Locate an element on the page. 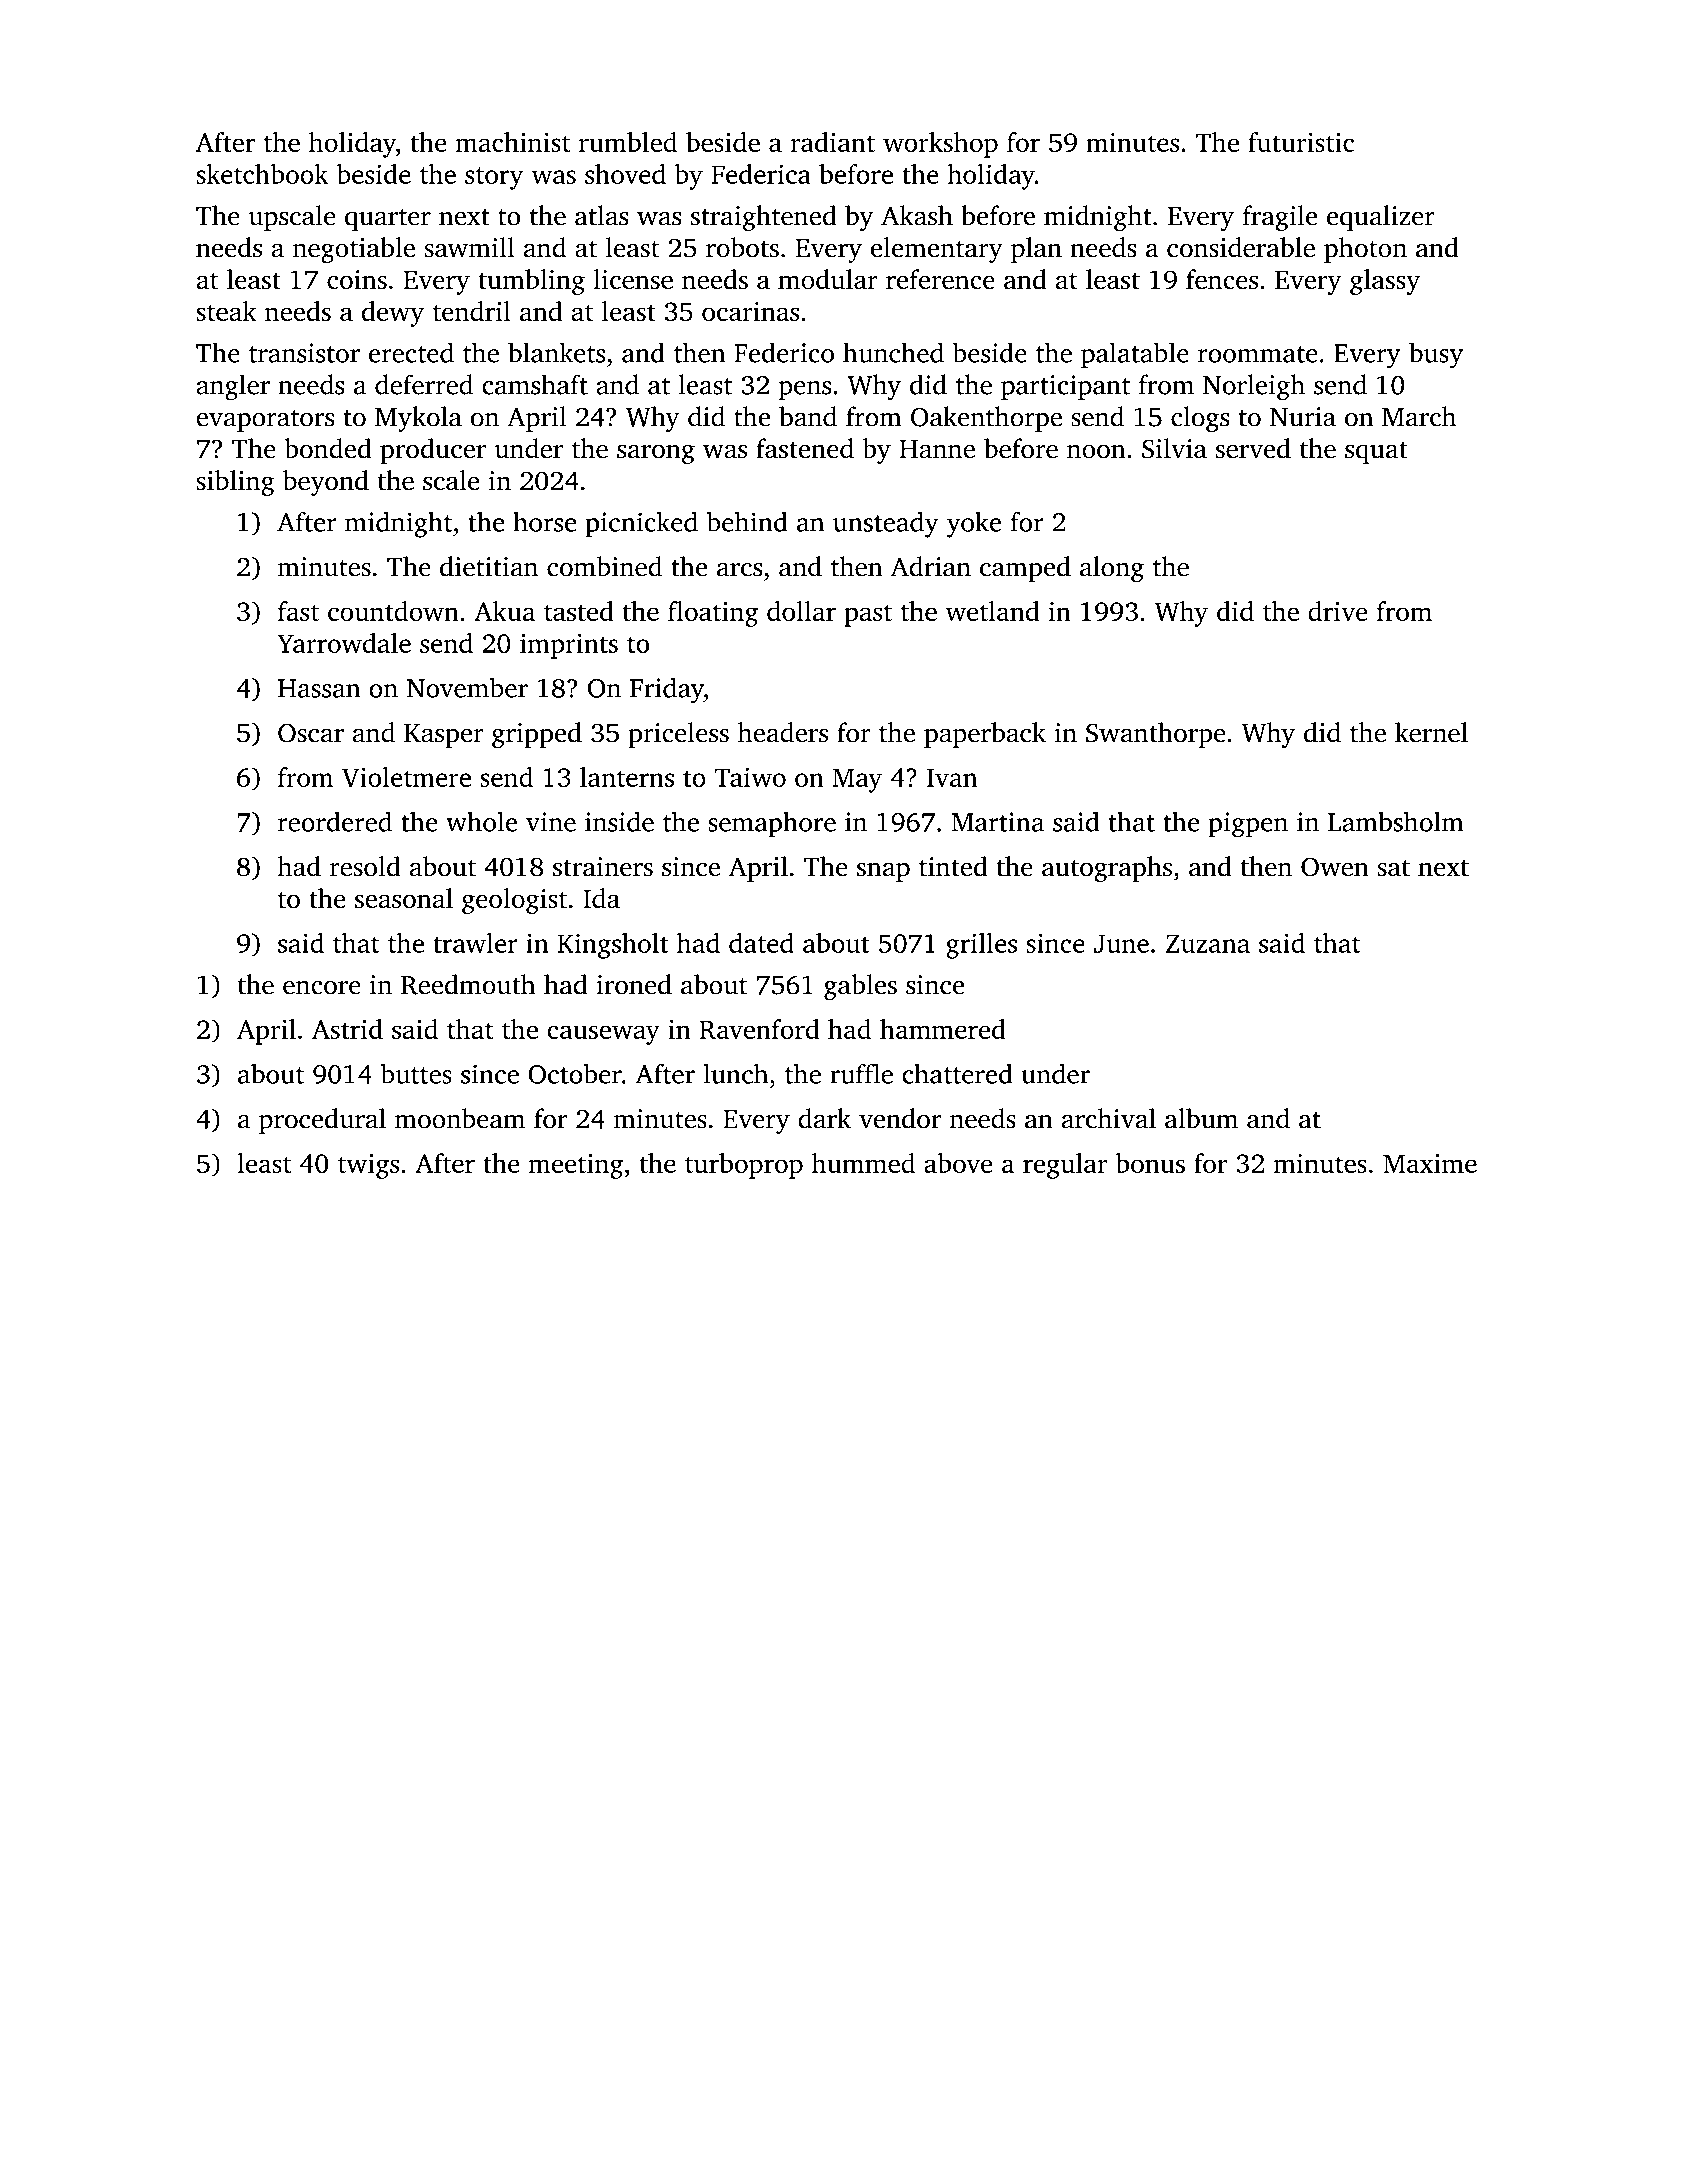 This page has width=1683, height=2178. story is located at coordinates (494, 178).
